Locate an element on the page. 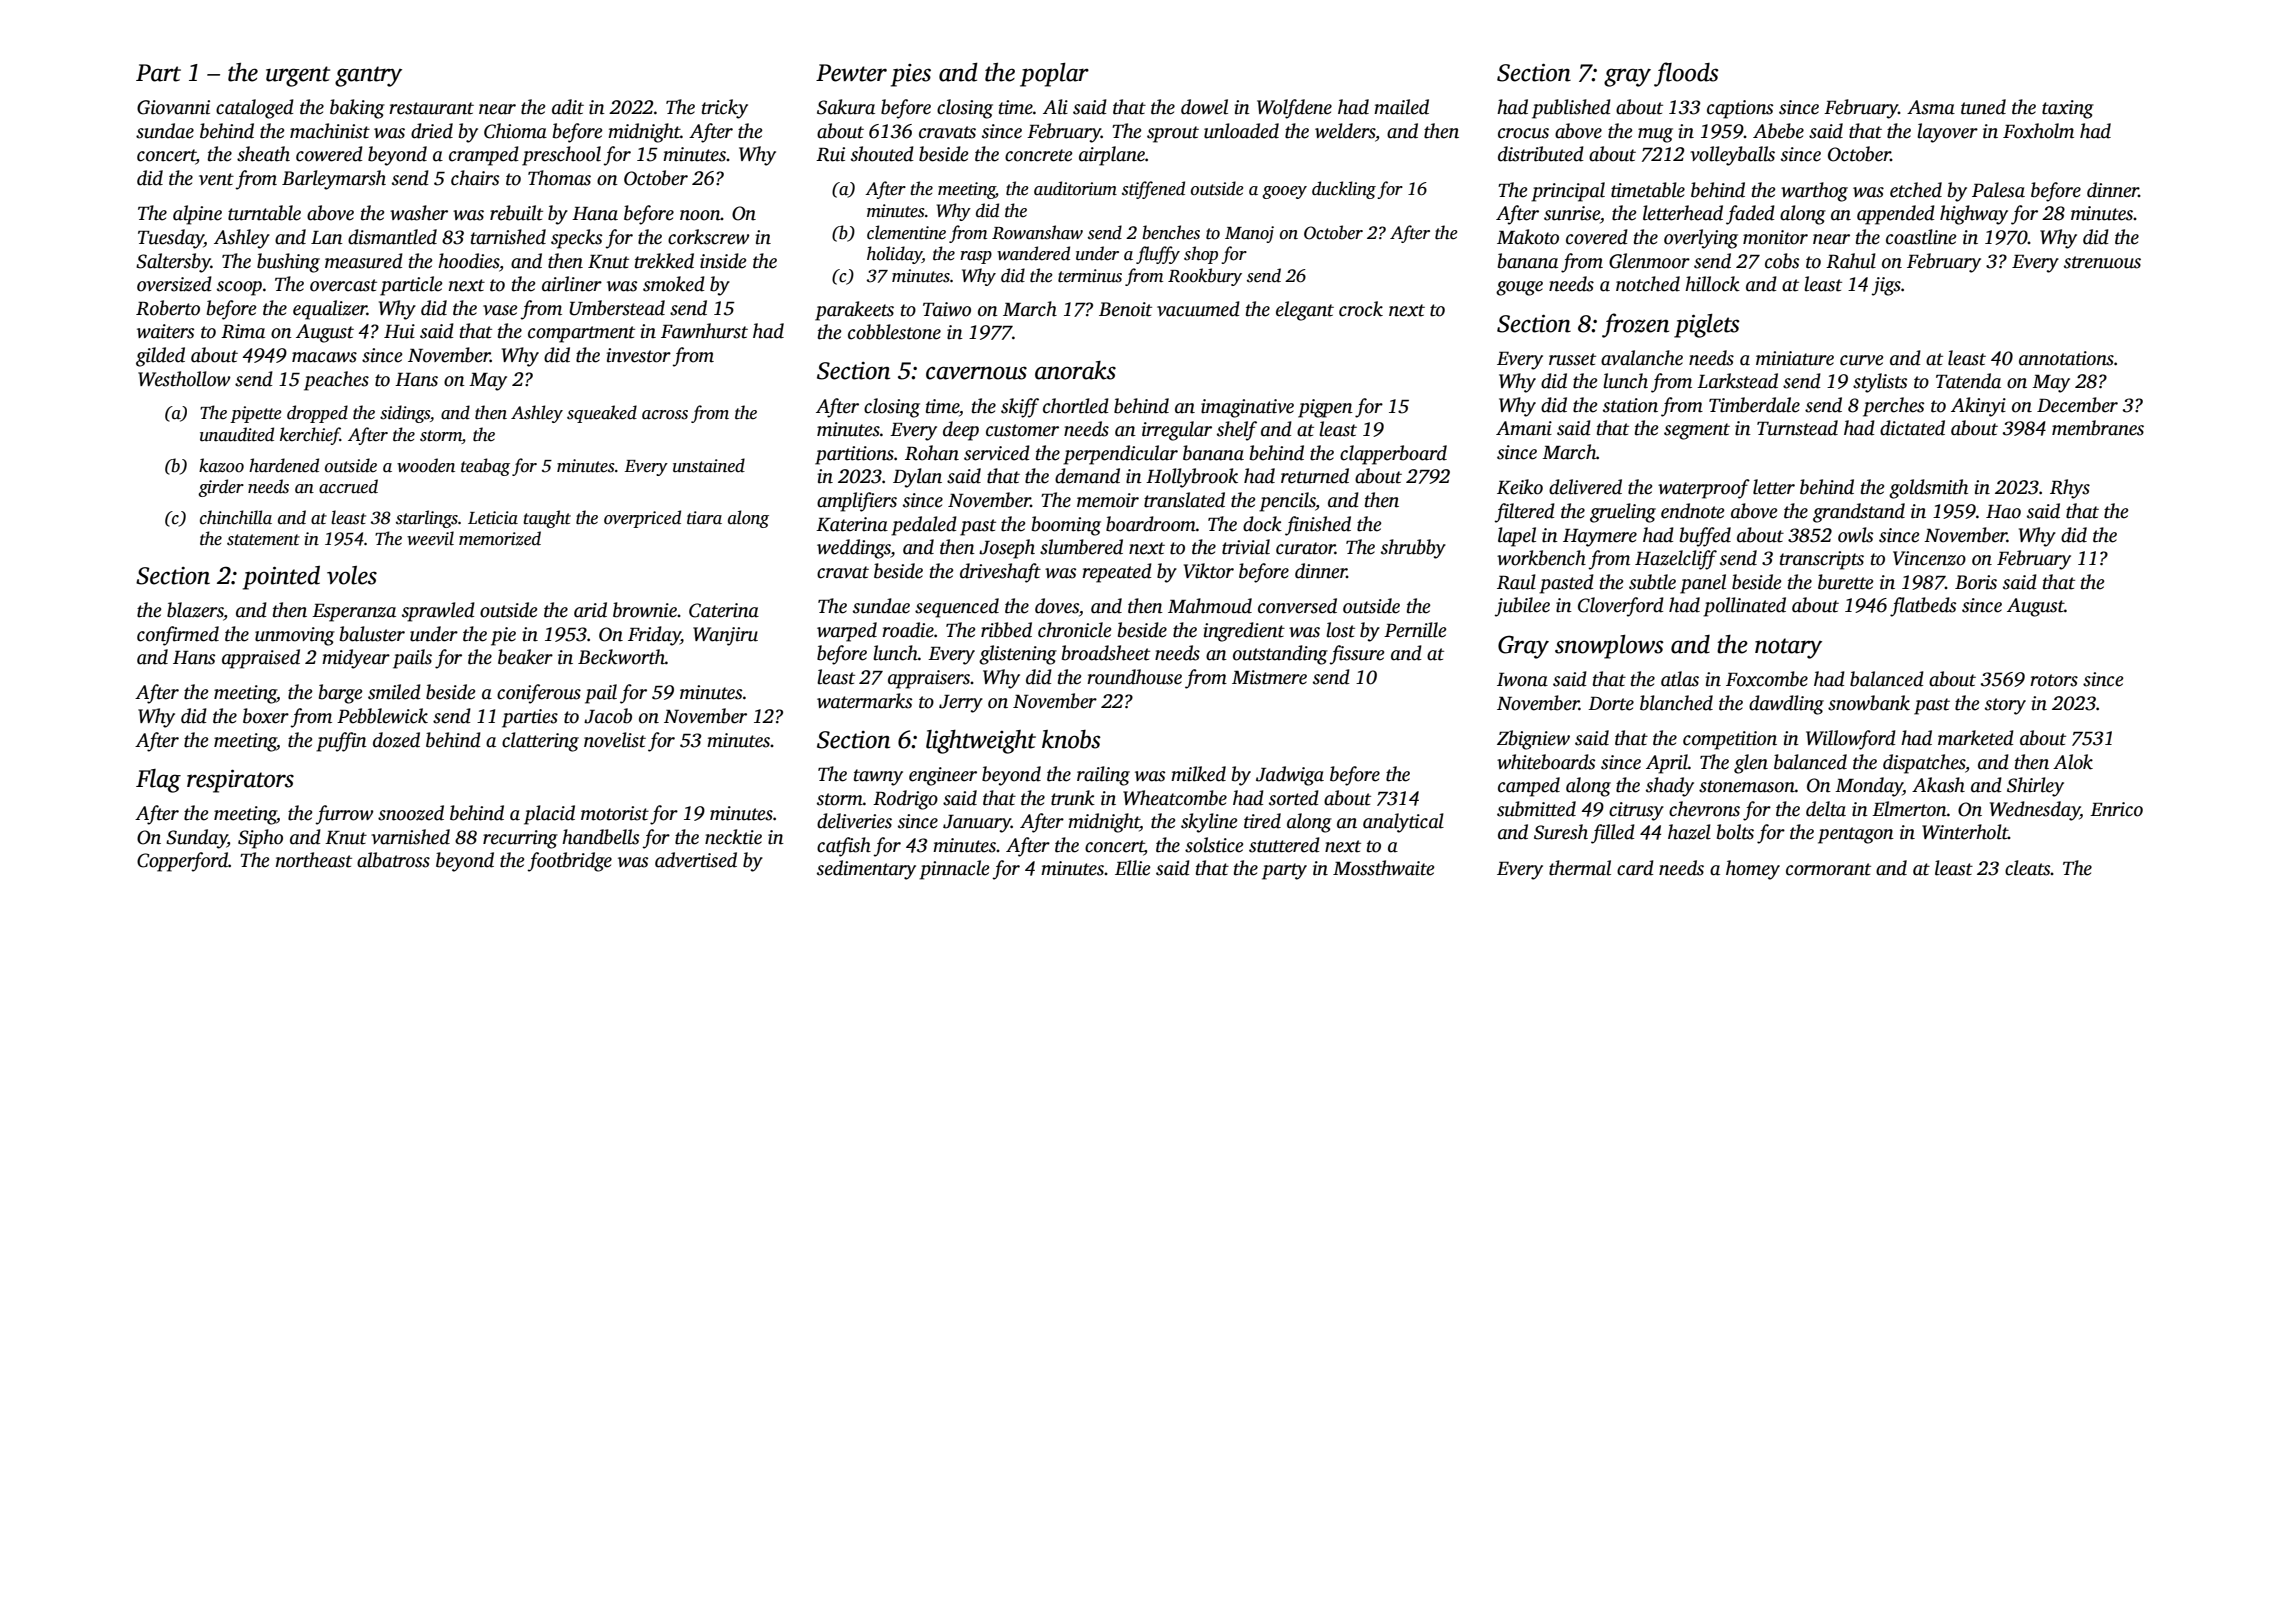  railing is located at coordinates (1103, 776).
